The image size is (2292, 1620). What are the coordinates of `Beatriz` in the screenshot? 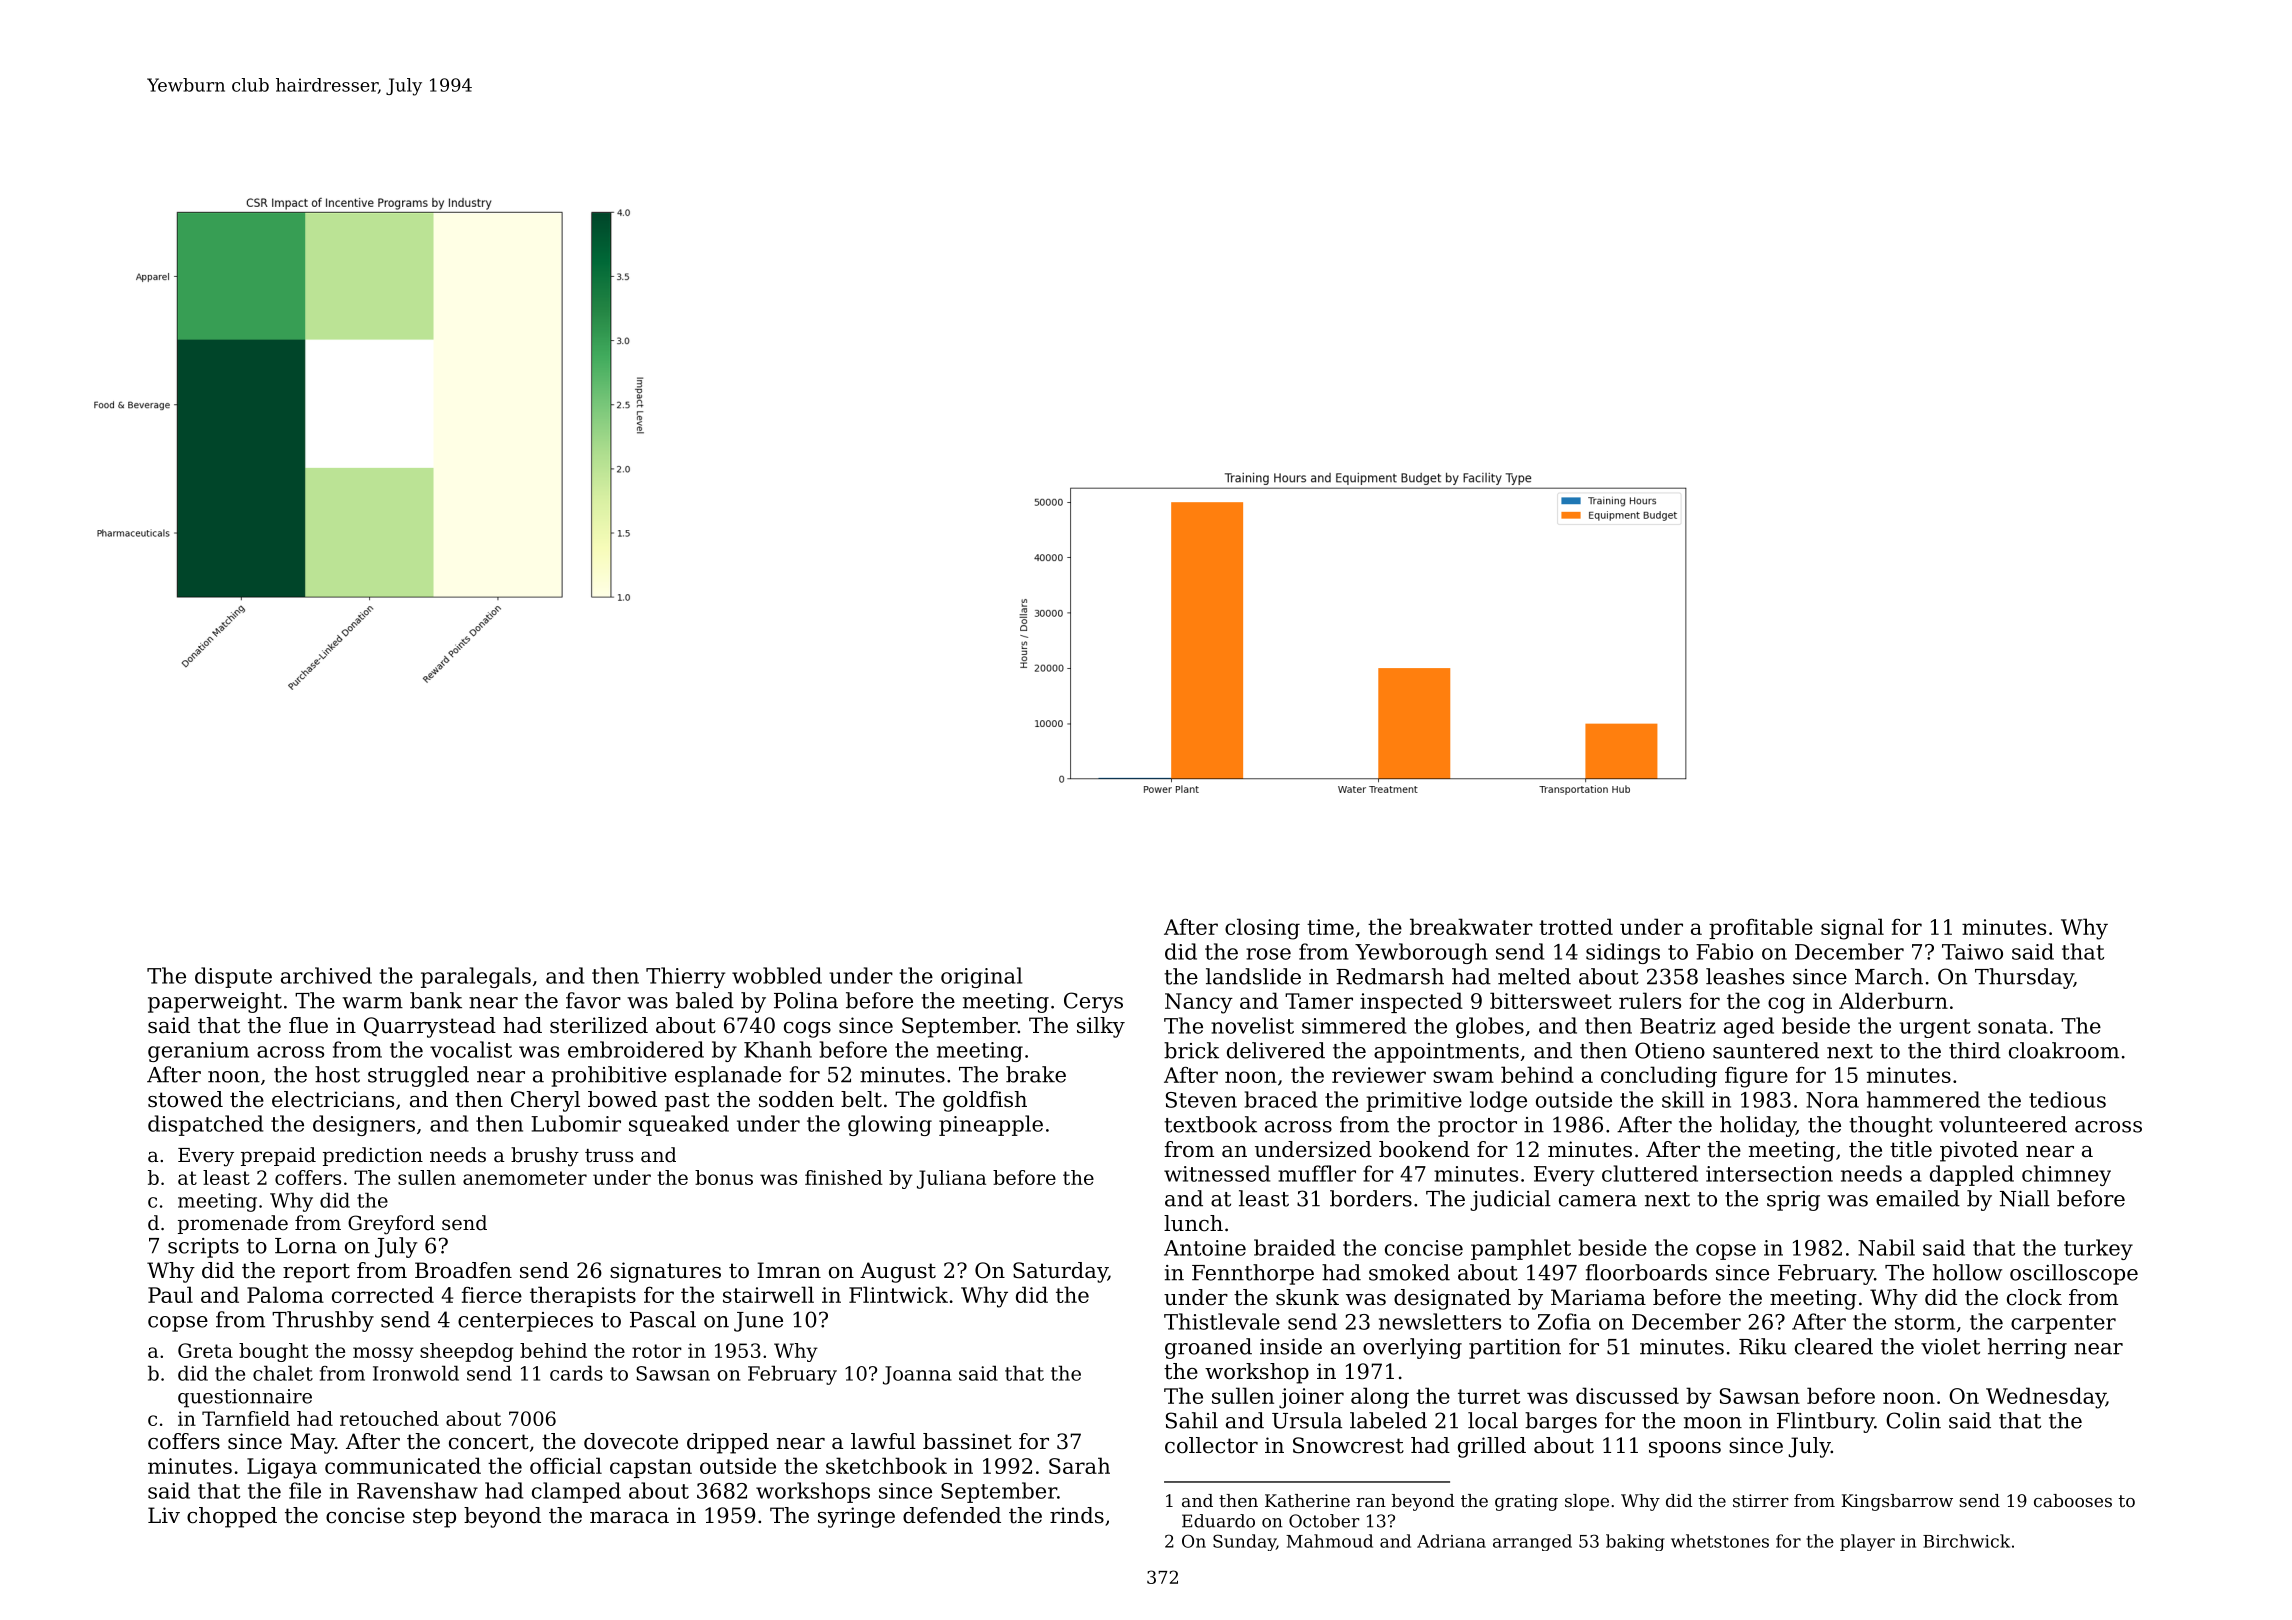 It's located at (1678, 1026).
